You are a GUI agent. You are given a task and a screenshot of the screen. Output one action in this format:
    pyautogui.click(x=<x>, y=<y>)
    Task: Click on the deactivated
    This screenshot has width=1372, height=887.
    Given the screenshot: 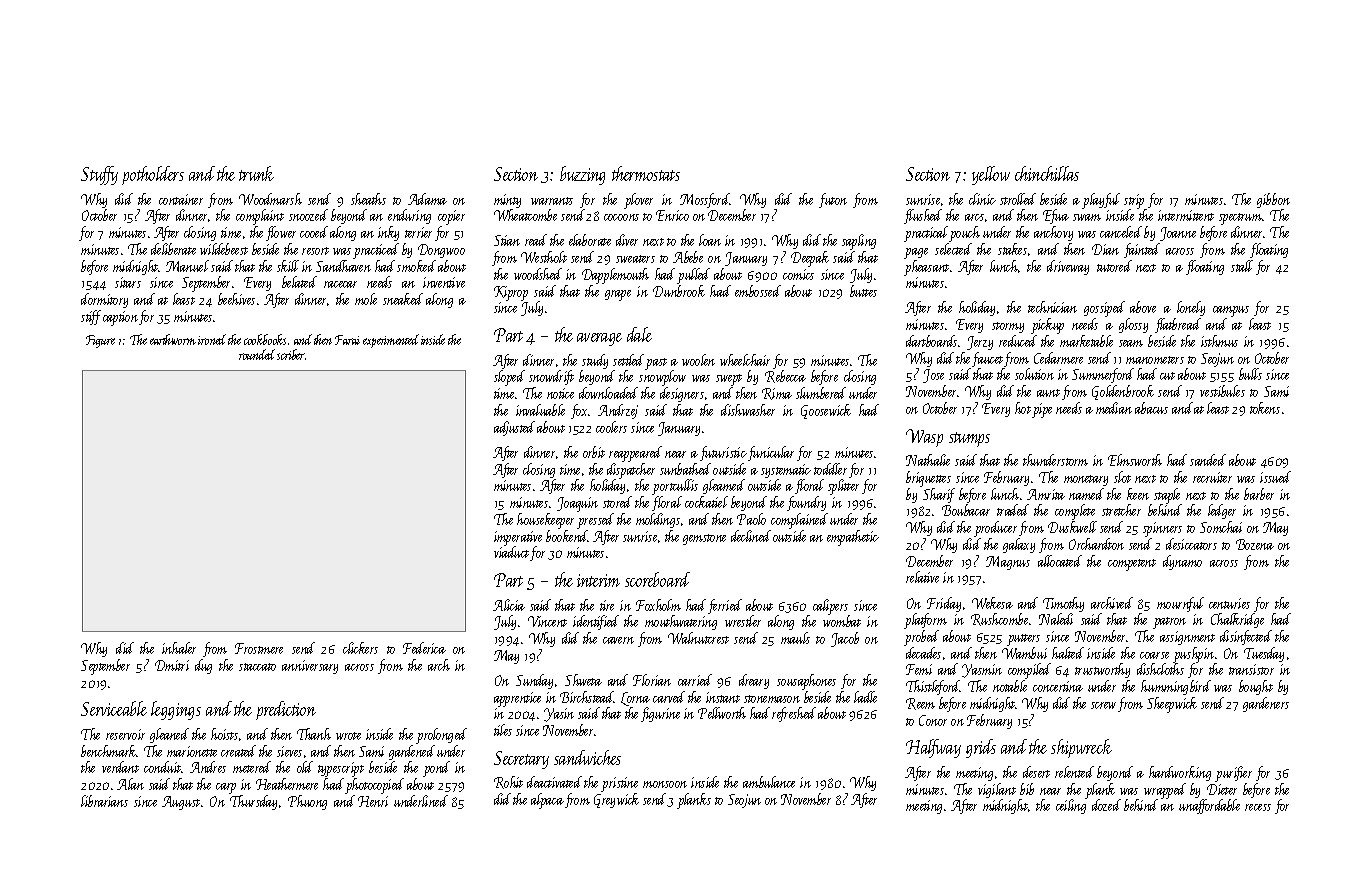 What is the action you would take?
    pyautogui.click(x=554, y=782)
